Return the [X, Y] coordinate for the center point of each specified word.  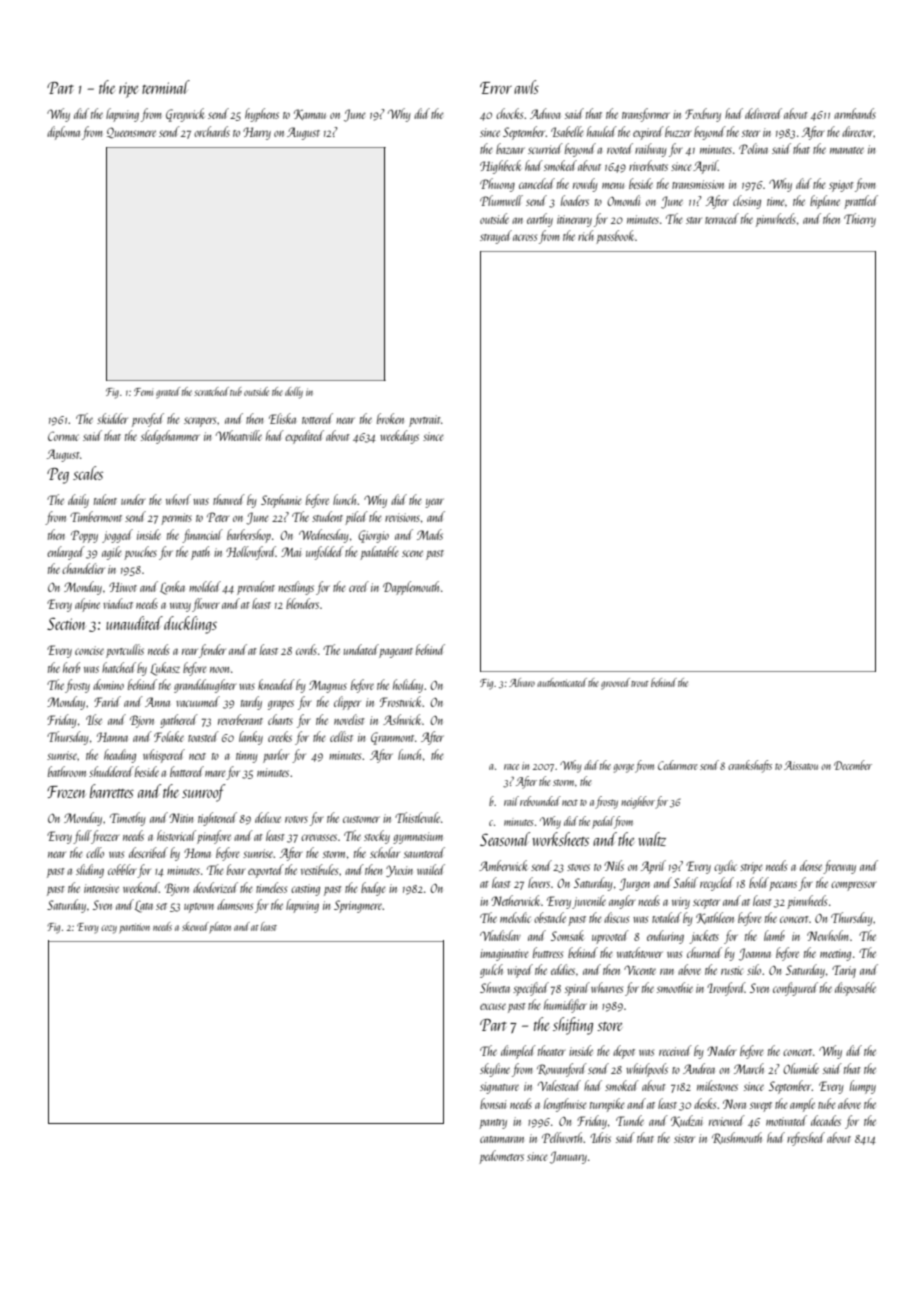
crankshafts [750, 766]
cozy [109, 929]
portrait [425, 421]
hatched [119, 667]
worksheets [560, 839]
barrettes [112, 791]
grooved [615, 684]
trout [640, 684]
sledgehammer [170, 437]
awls [526, 87]
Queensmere [131, 132]
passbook [615, 237]
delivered [763, 113]
